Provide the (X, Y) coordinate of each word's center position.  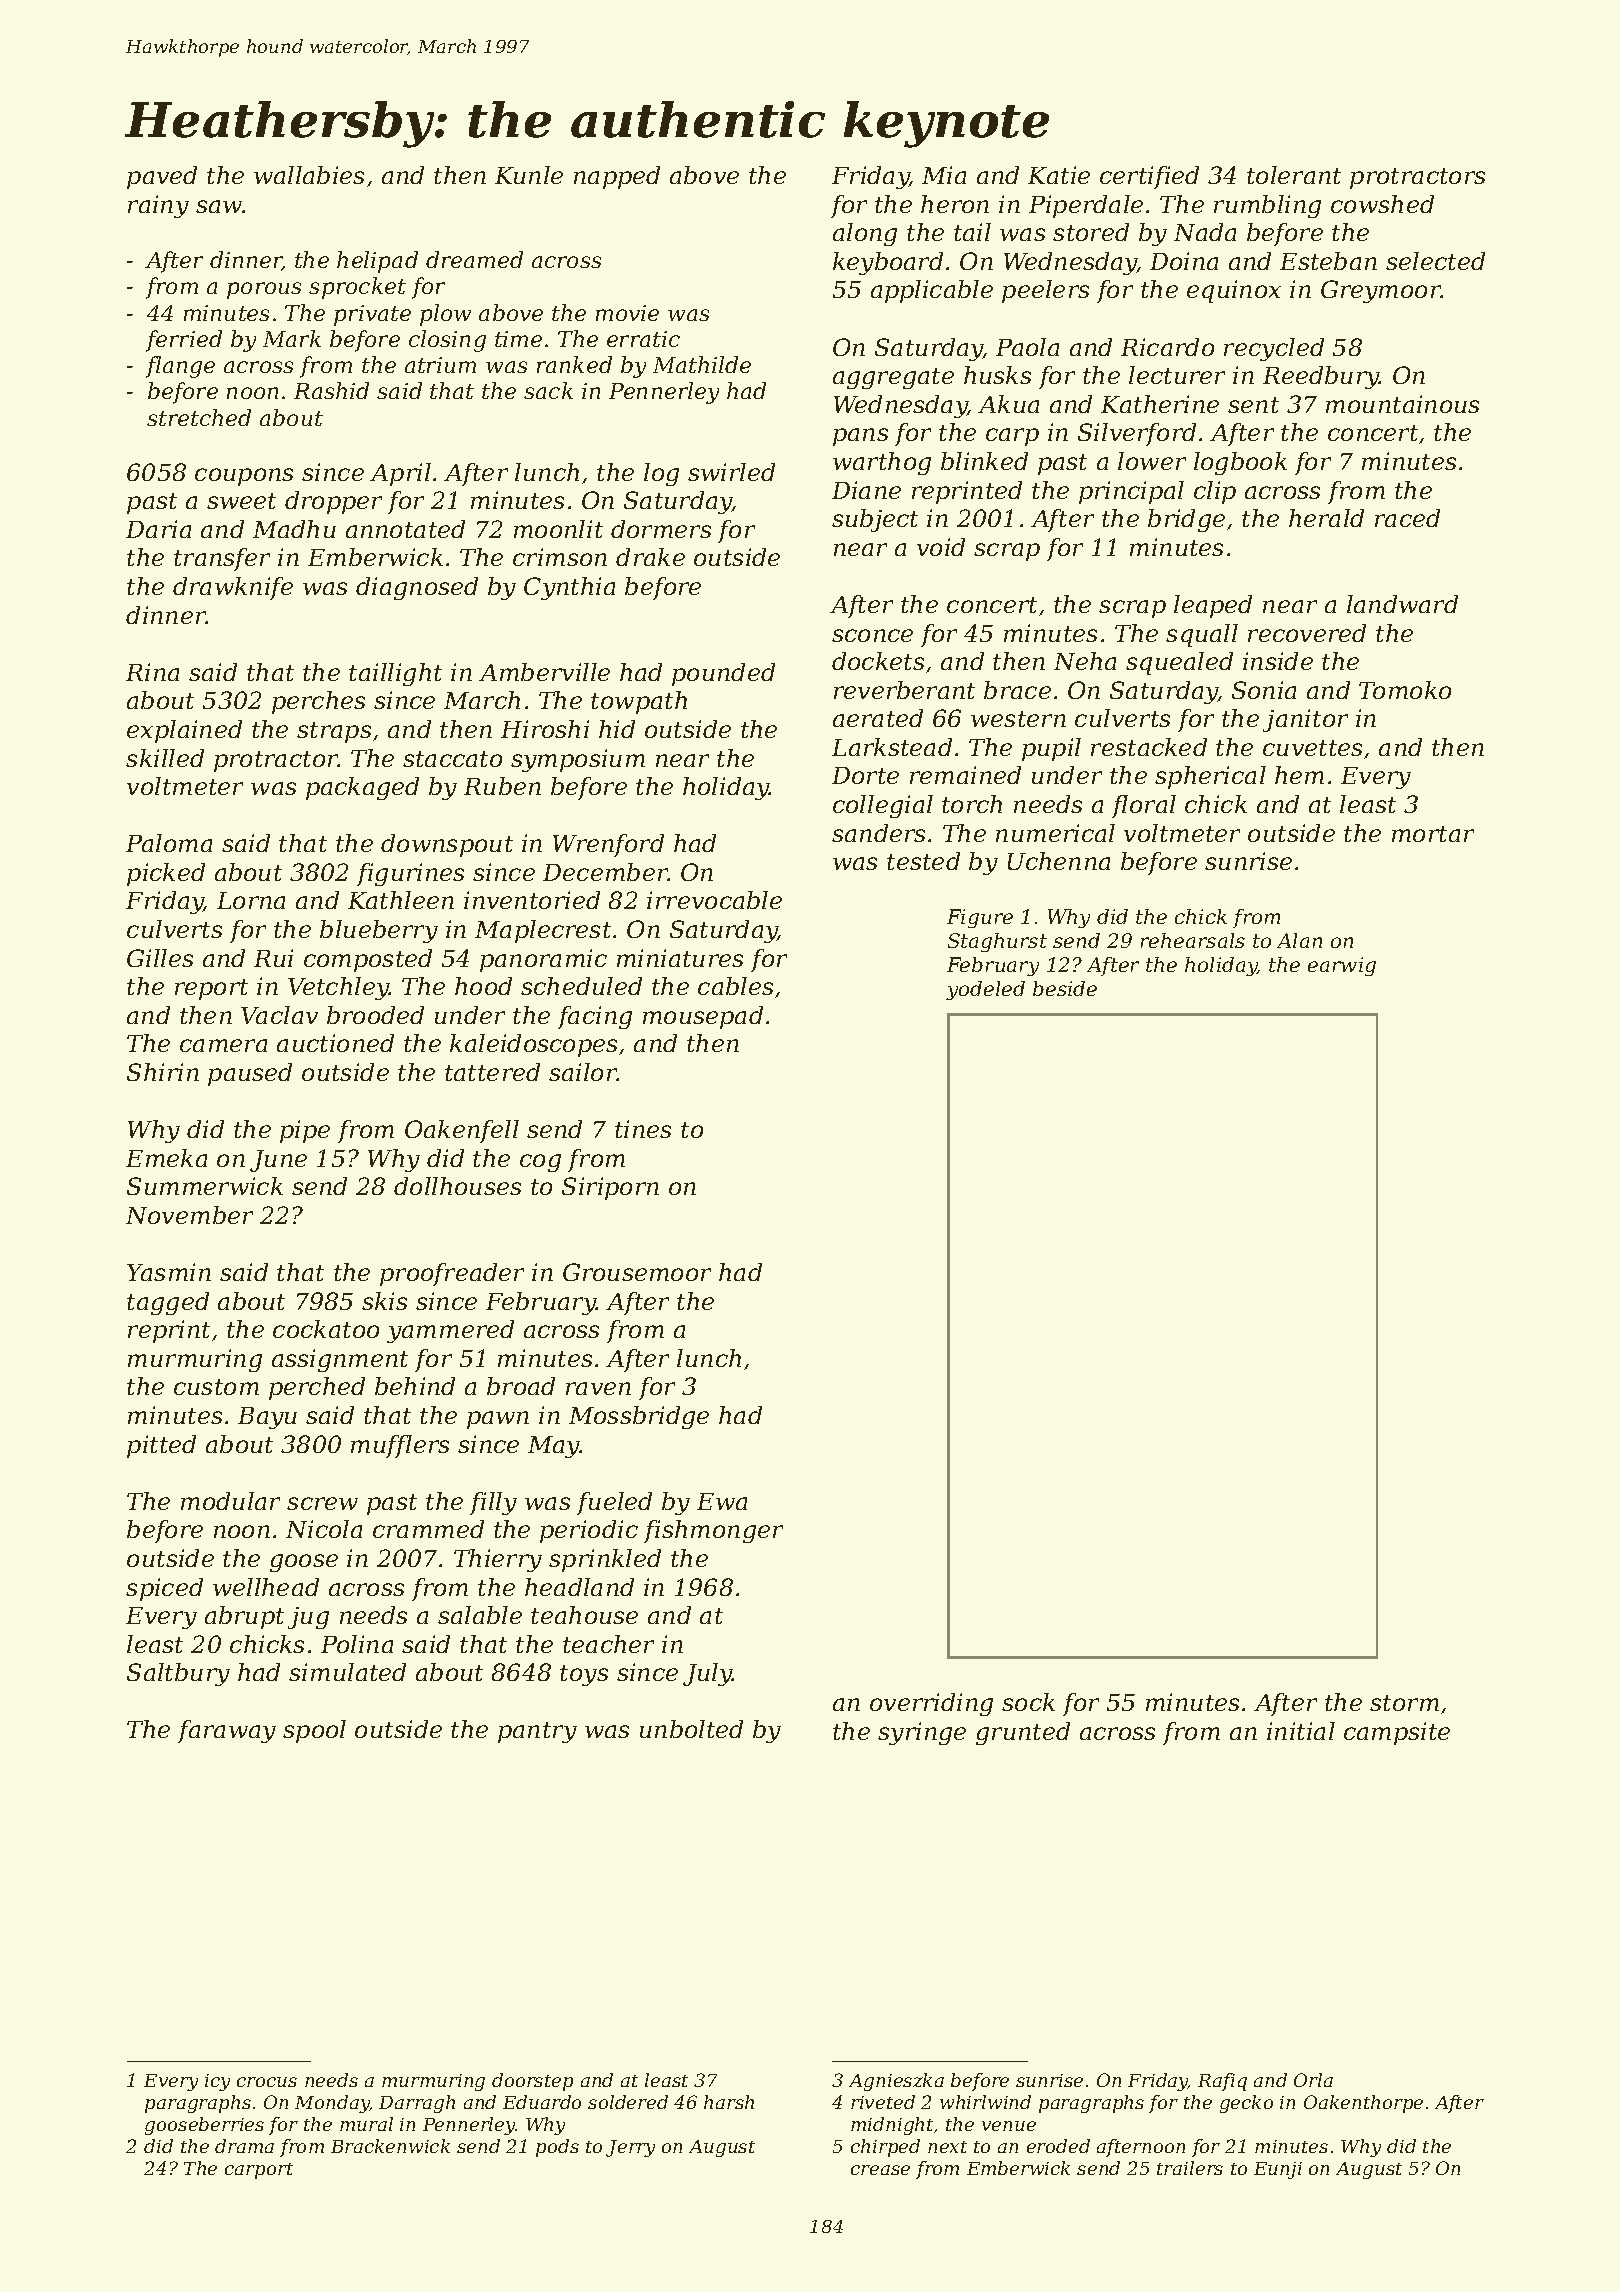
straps (334, 732)
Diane (866, 490)
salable (480, 1615)
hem (1299, 775)
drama (244, 2146)
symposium (578, 760)
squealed (1179, 663)
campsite (1397, 1733)
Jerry (630, 2148)
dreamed (474, 259)
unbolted (691, 1729)
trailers (1190, 2168)
